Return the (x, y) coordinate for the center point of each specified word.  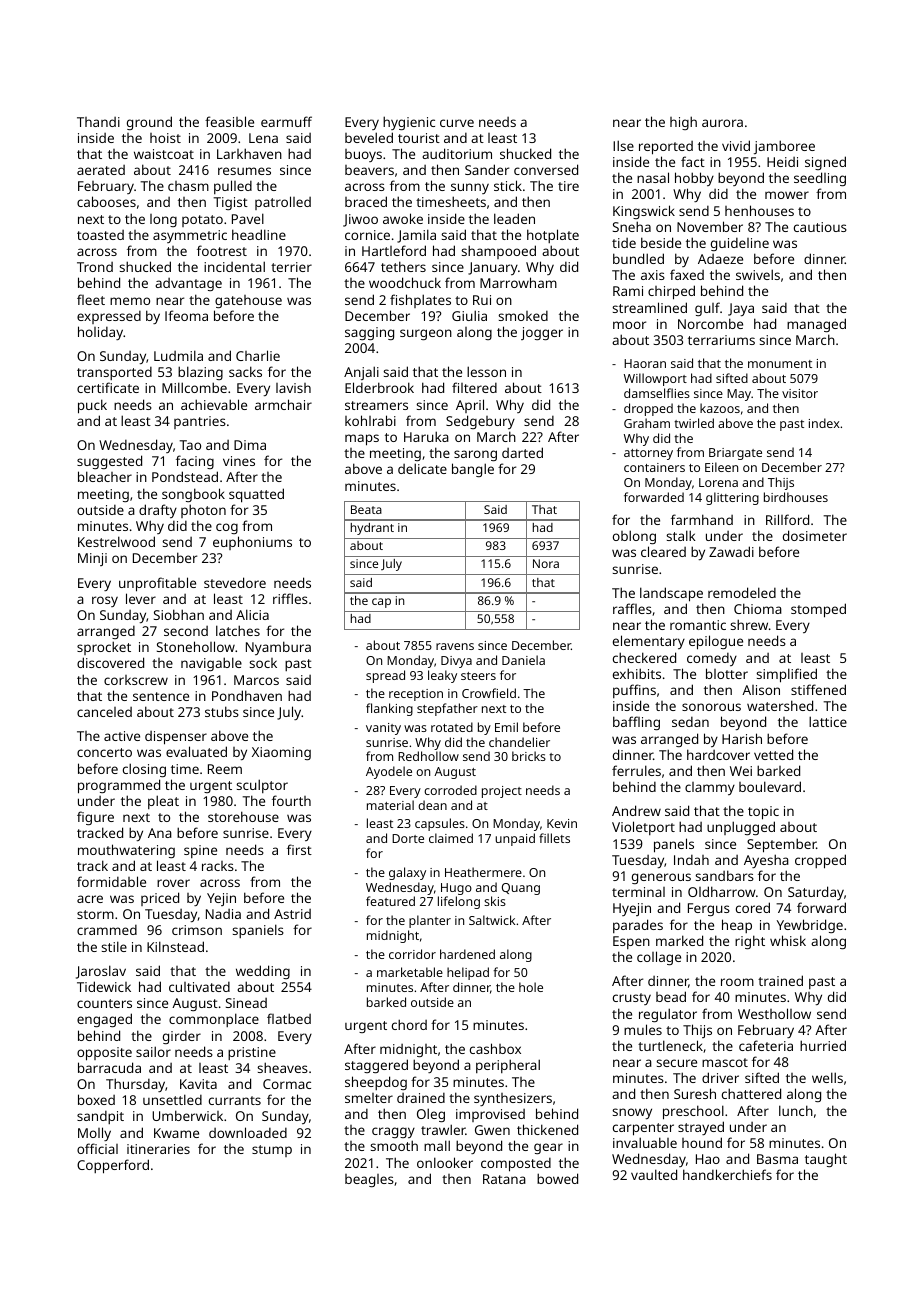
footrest (222, 250)
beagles (369, 1180)
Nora (546, 563)
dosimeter (815, 535)
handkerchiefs (727, 1174)
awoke (403, 218)
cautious (820, 227)
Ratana (504, 1179)
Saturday (816, 893)
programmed (119, 786)
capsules (440, 824)
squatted (256, 495)
